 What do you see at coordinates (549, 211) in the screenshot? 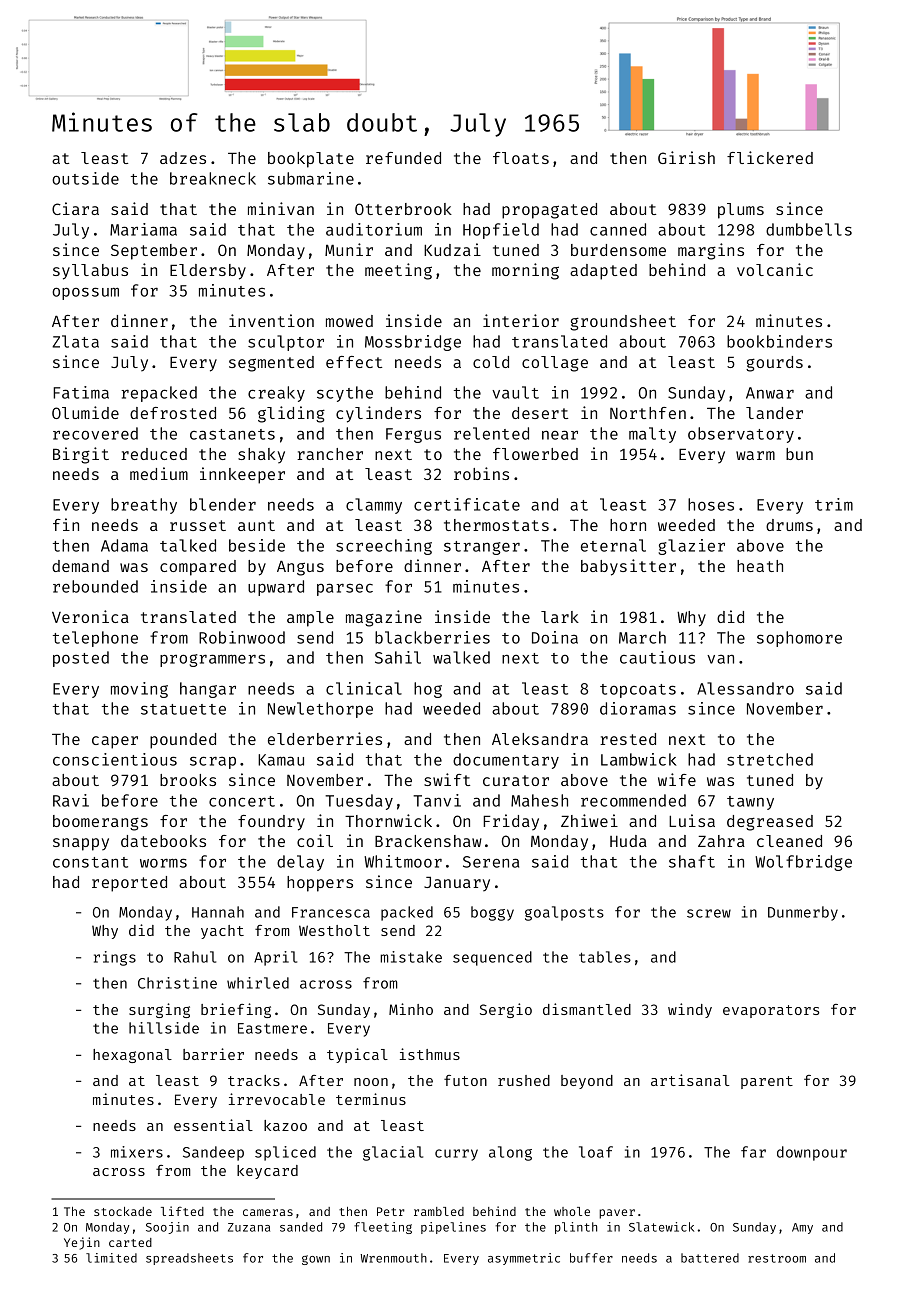
I see `propagated` at bounding box center [549, 211].
